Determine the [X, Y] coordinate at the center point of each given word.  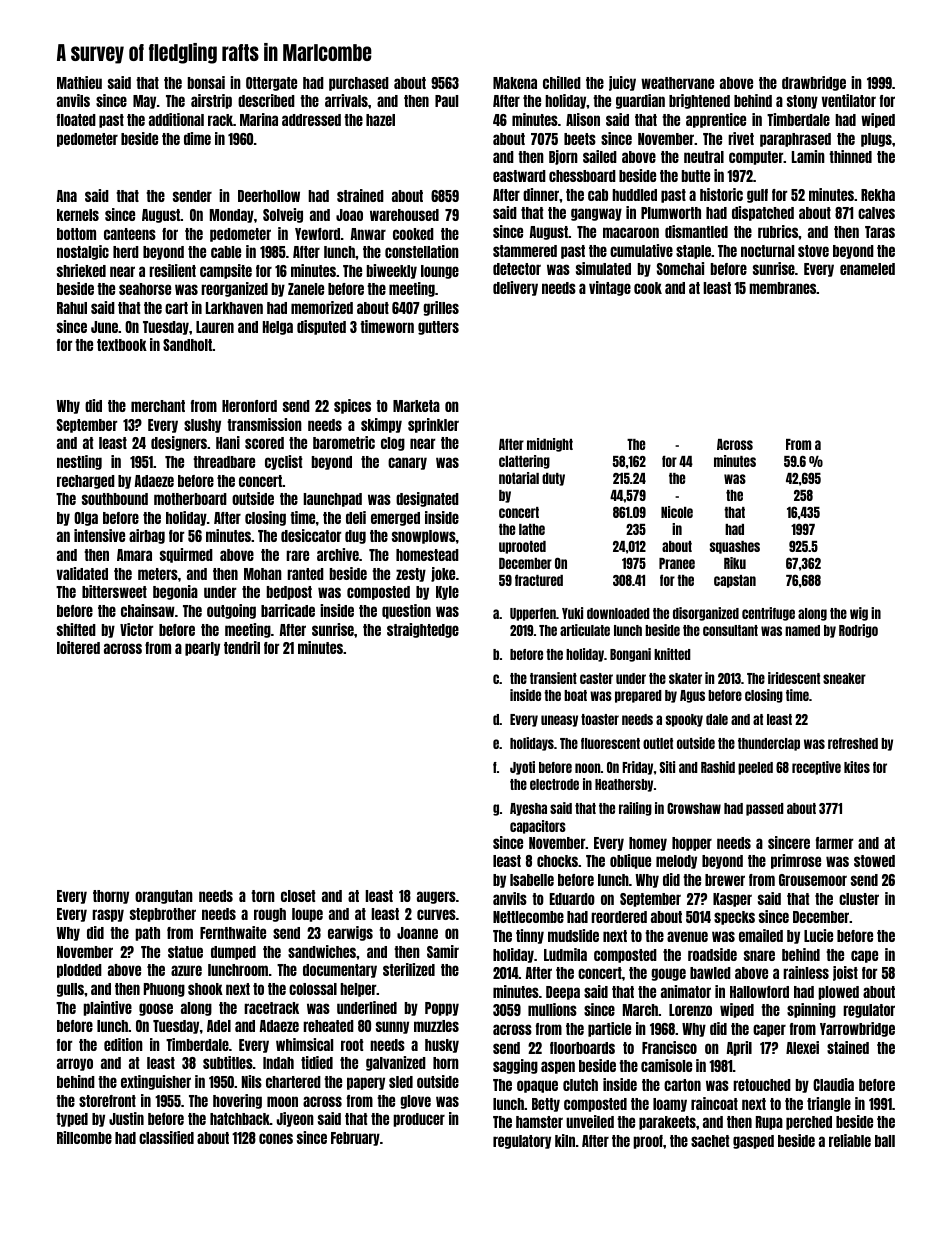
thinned [850, 156]
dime [197, 138]
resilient [172, 270]
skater [685, 678]
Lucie [818, 935]
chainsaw [148, 610]
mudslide [573, 935]
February [355, 1139]
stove [813, 251]
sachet [710, 1141]
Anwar [368, 234]
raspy [108, 915]
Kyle [447, 593]
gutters [438, 328]
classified [166, 1137]
